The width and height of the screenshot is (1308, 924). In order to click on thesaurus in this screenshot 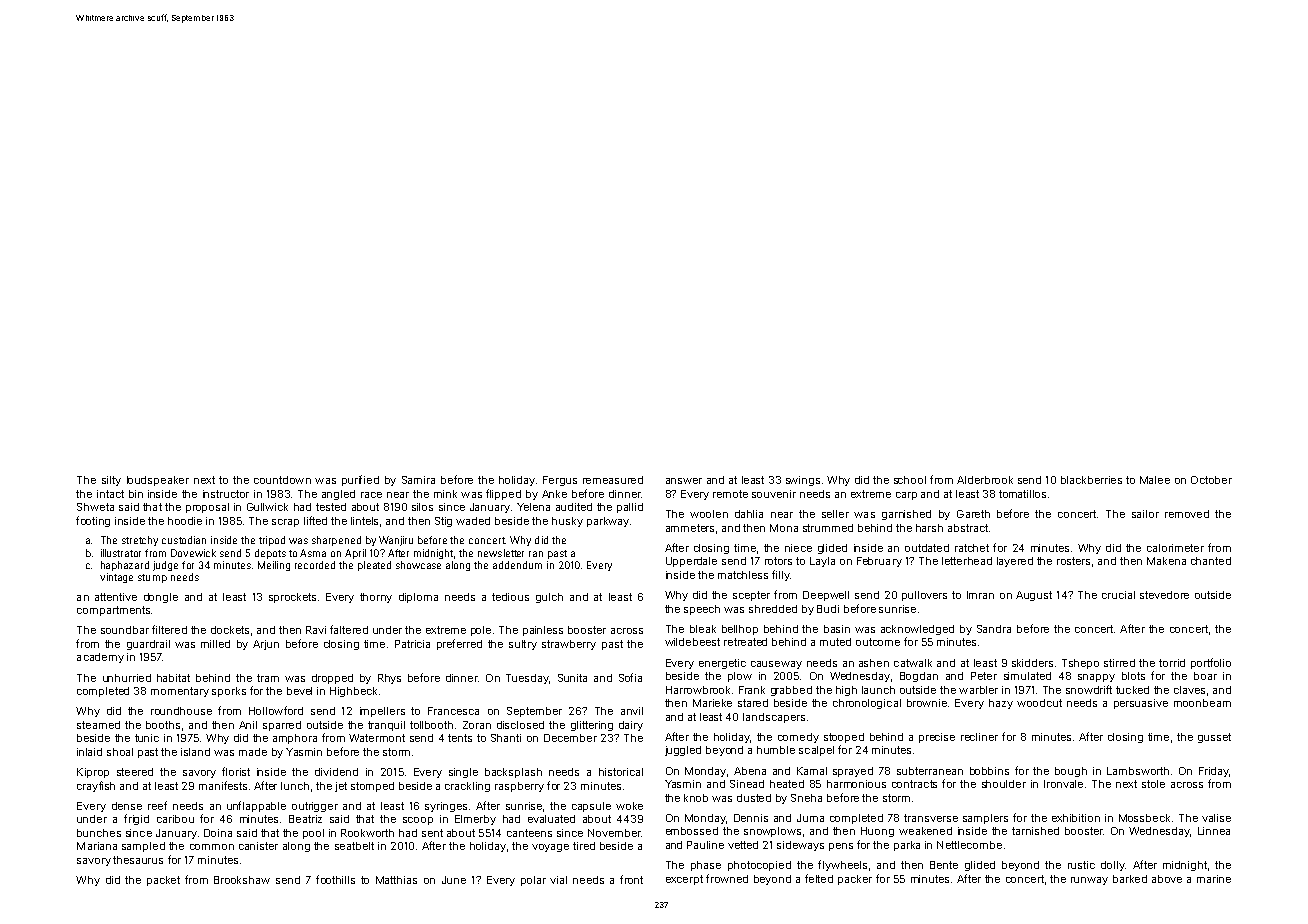, I will do `click(138, 860)`.
